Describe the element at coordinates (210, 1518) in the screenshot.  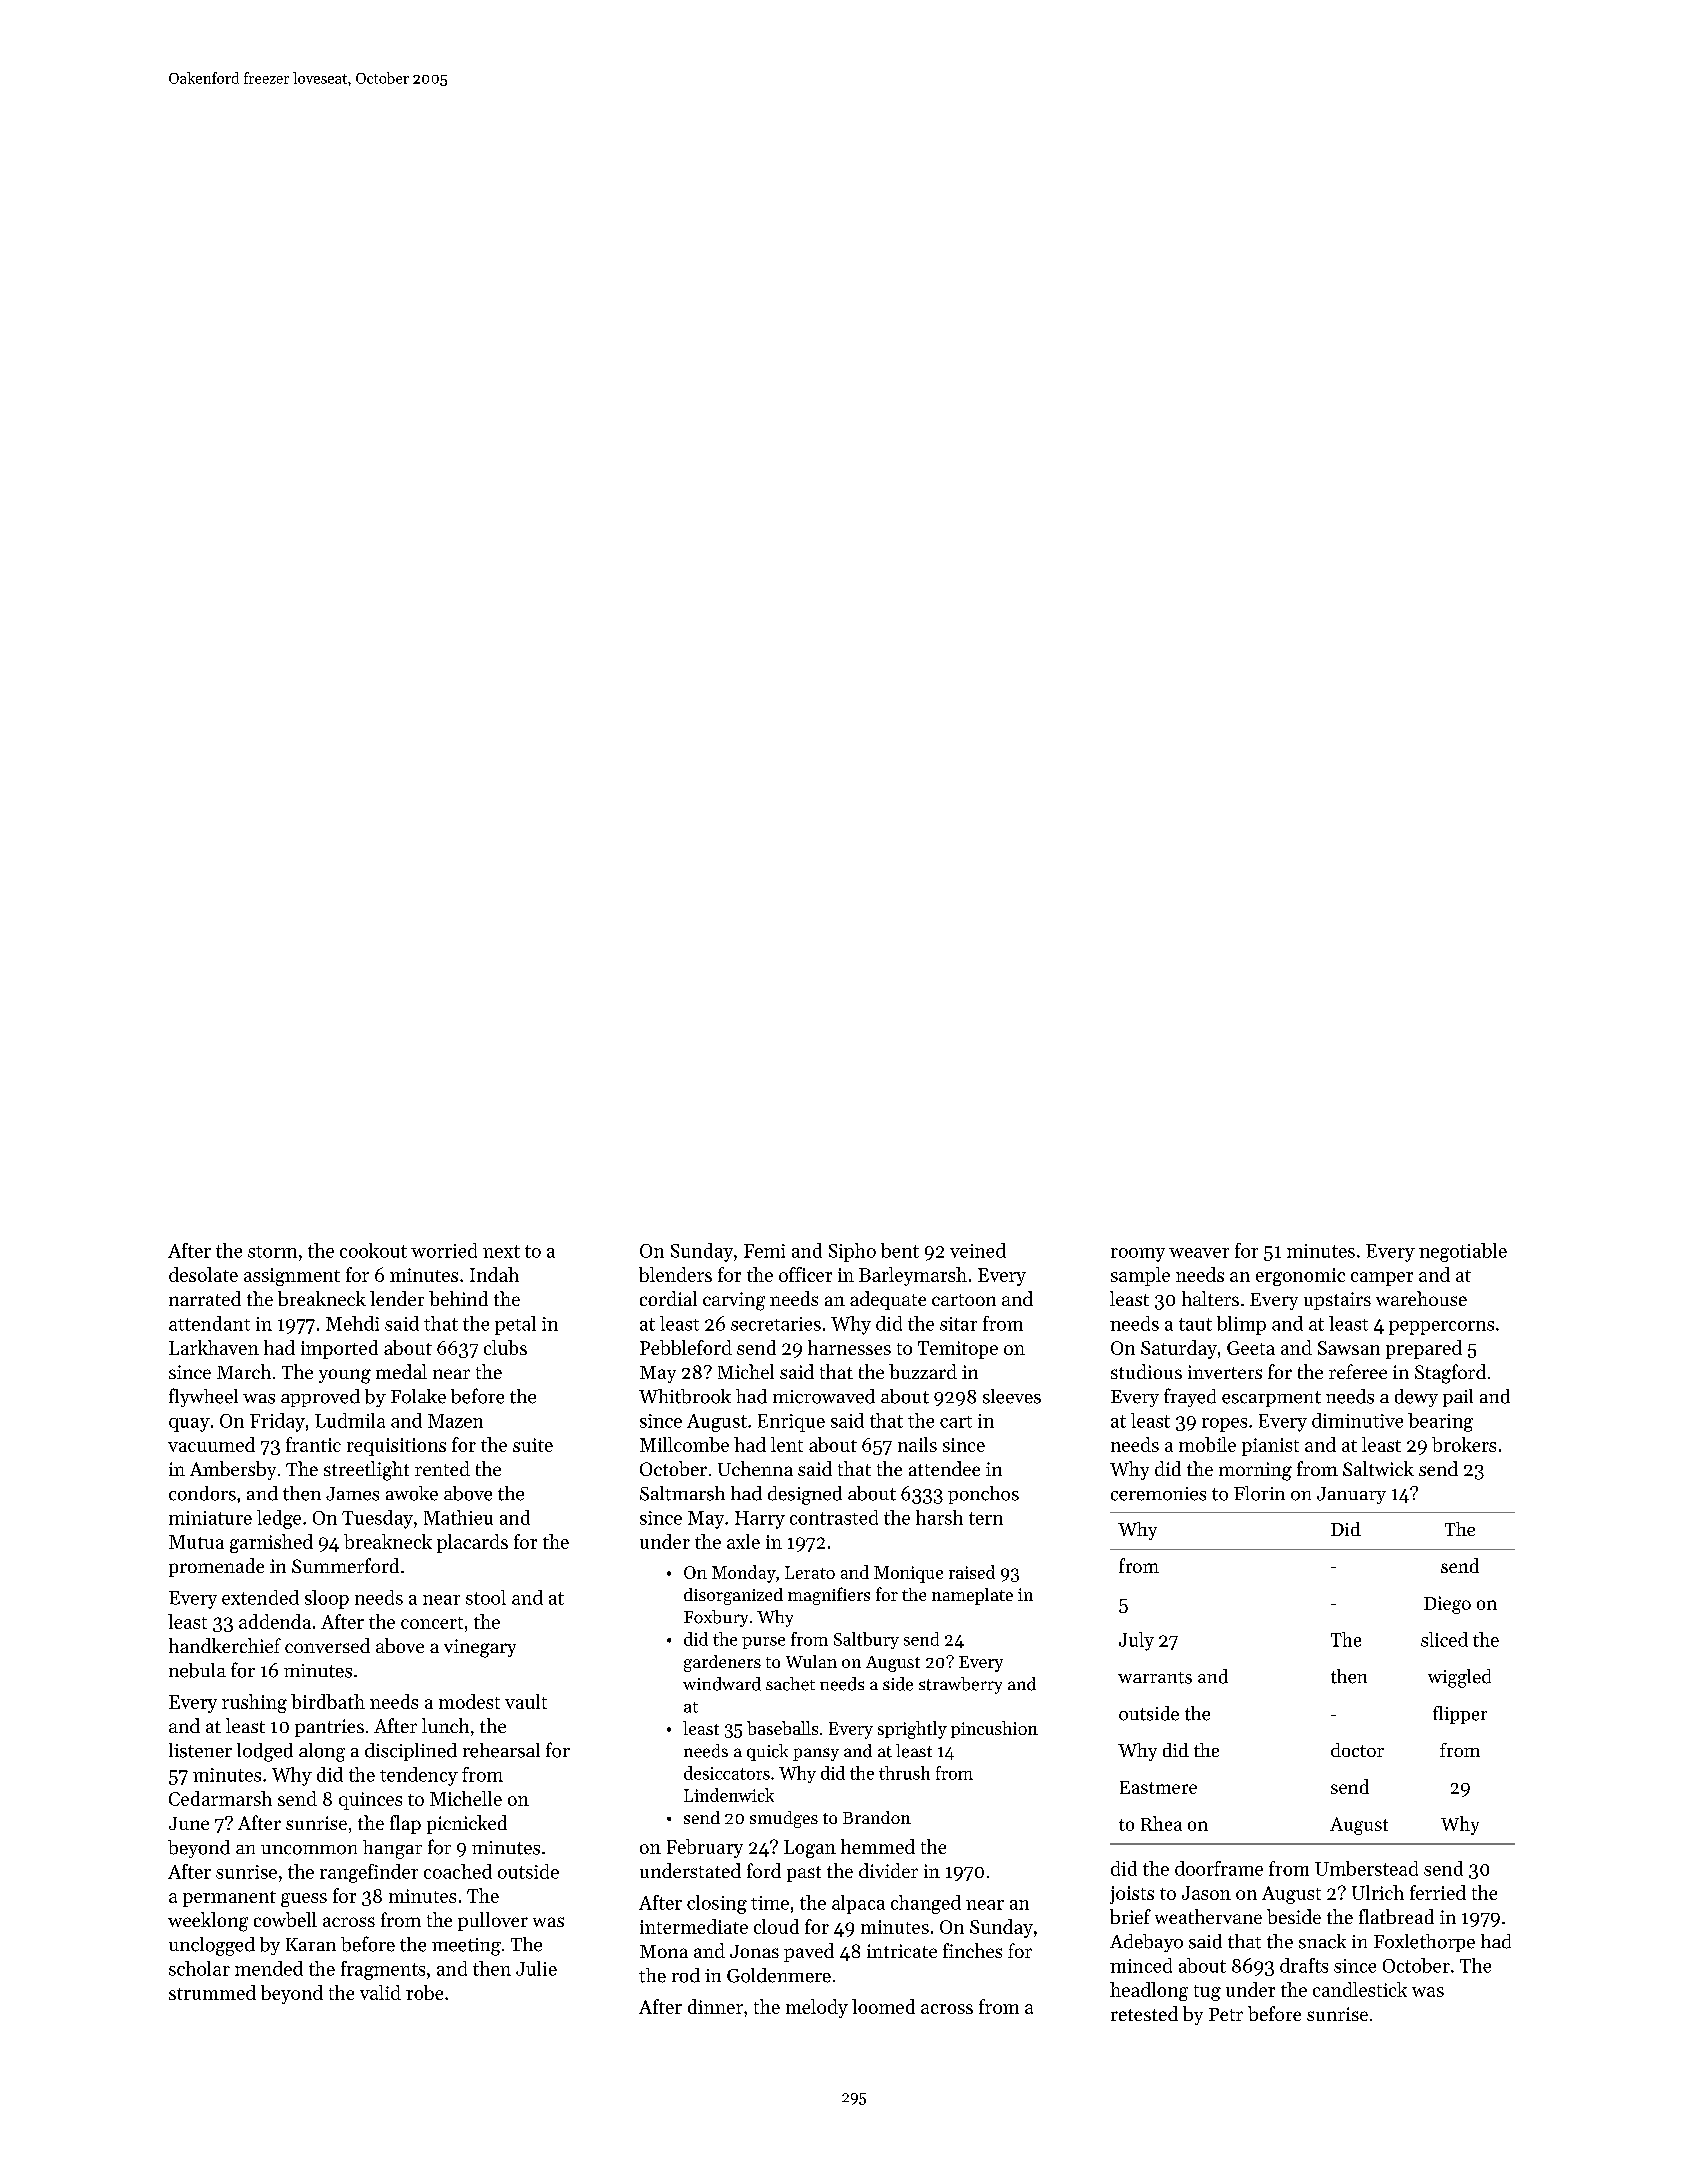
I see `miniature` at that location.
